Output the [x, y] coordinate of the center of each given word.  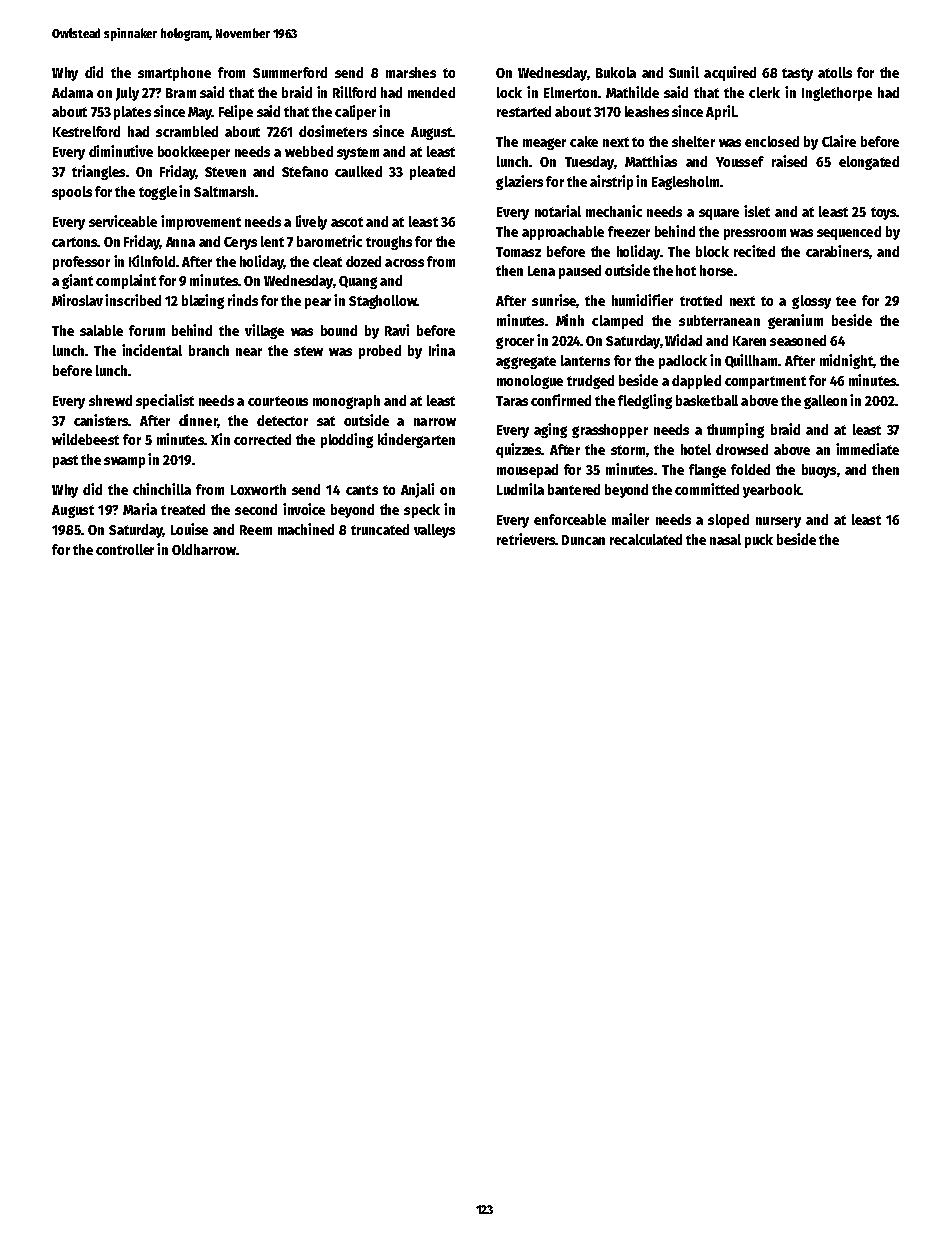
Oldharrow [204, 549]
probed [380, 352]
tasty [797, 74]
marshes [411, 72]
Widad [683, 340]
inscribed [133, 300]
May [200, 113]
